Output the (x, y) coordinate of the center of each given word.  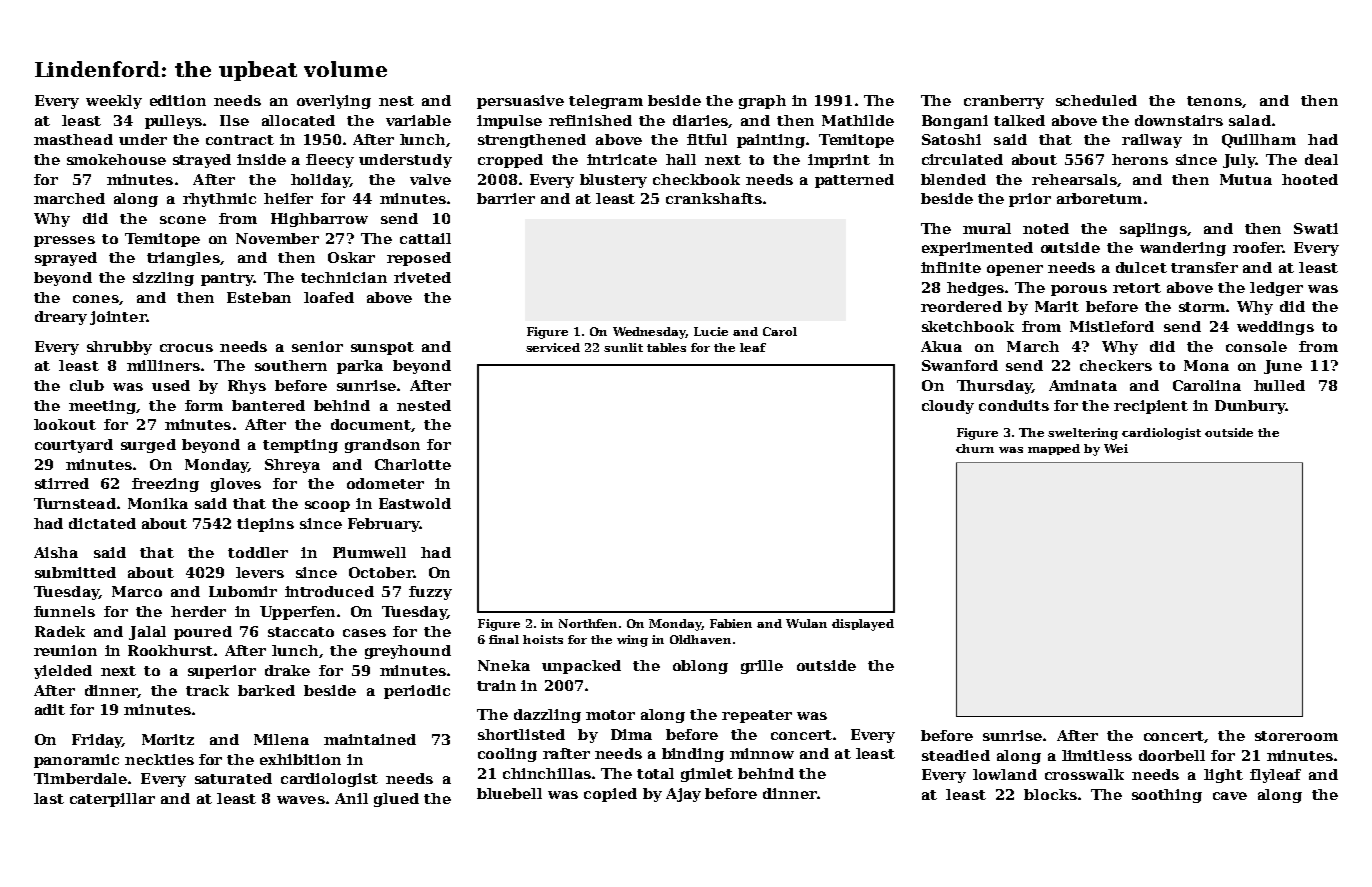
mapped (1054, 449)
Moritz (168, 739)
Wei (1116, 448)
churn (975, 448)
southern (291, 365)
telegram (606, 102)
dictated (102, 523)
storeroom (1296, 736)
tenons (1214, 101)
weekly (114, 102)
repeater (757, 716)
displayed (863, 625)
